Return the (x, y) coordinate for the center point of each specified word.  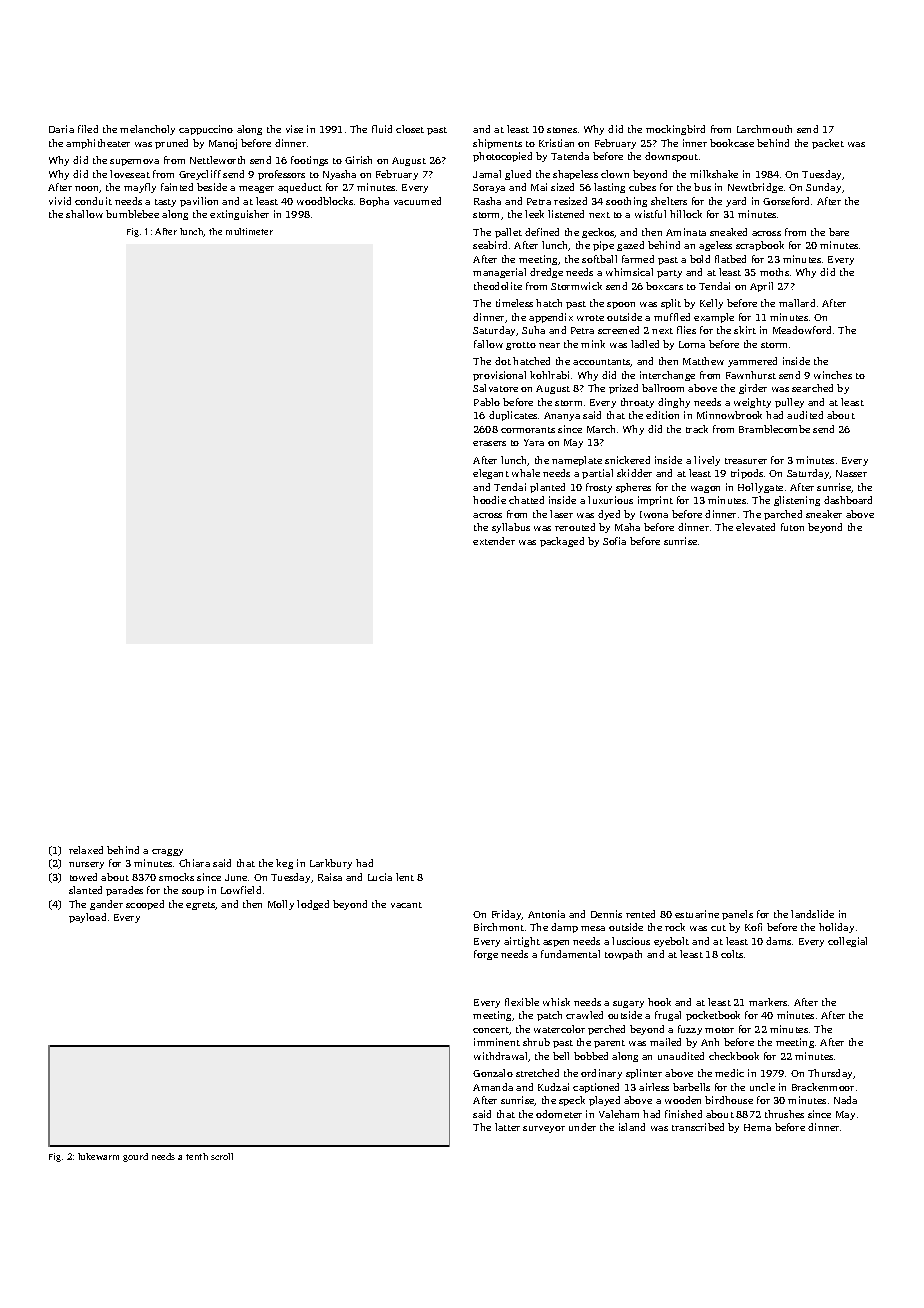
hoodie (489, 500)
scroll (222, 1156)
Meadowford (802, 330)
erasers (489, 443)
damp (564, 928)
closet (410, 129)
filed (88, 129)
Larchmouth (764, 129)
